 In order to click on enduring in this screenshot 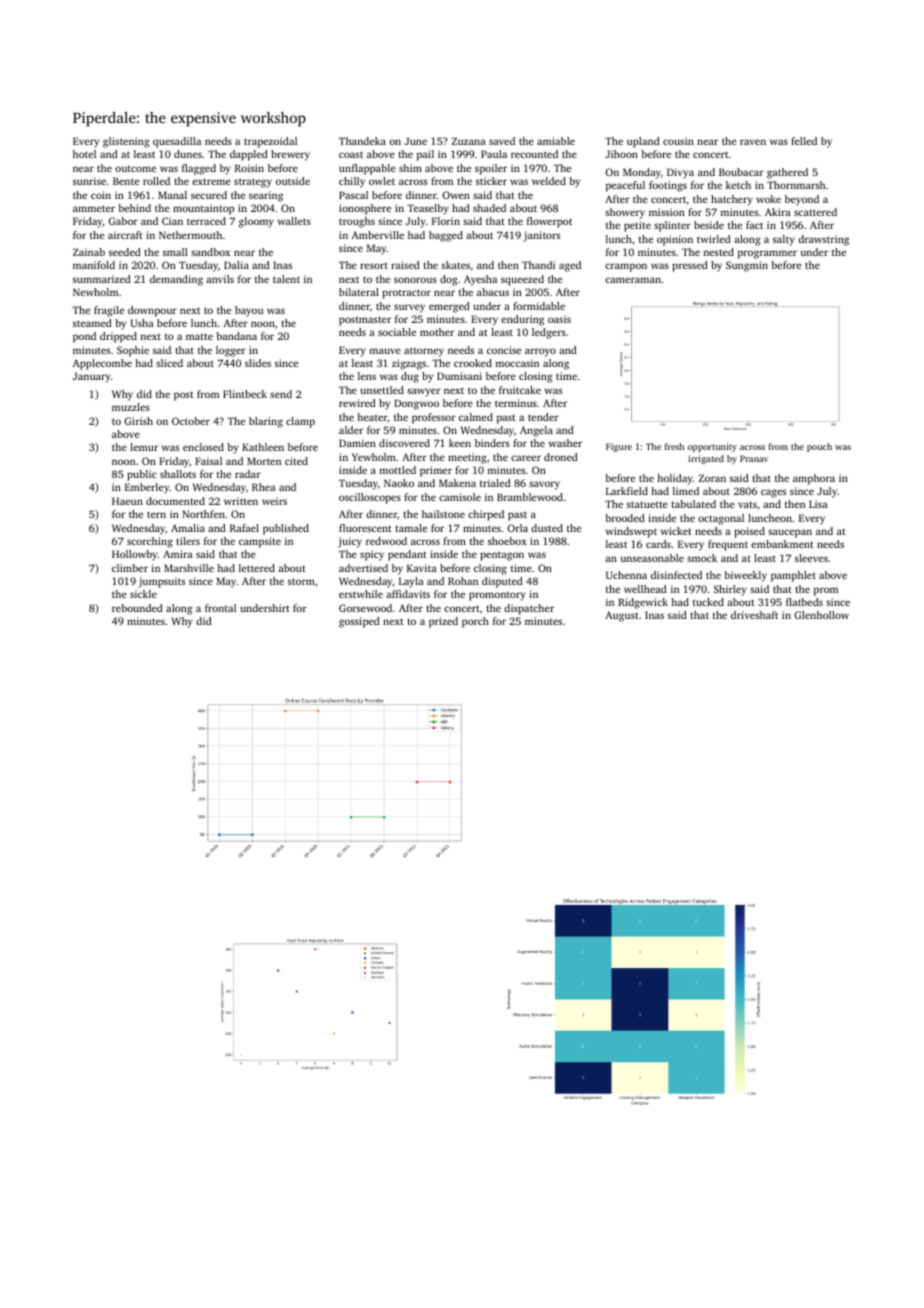, I will do `click(522, 320)`.
